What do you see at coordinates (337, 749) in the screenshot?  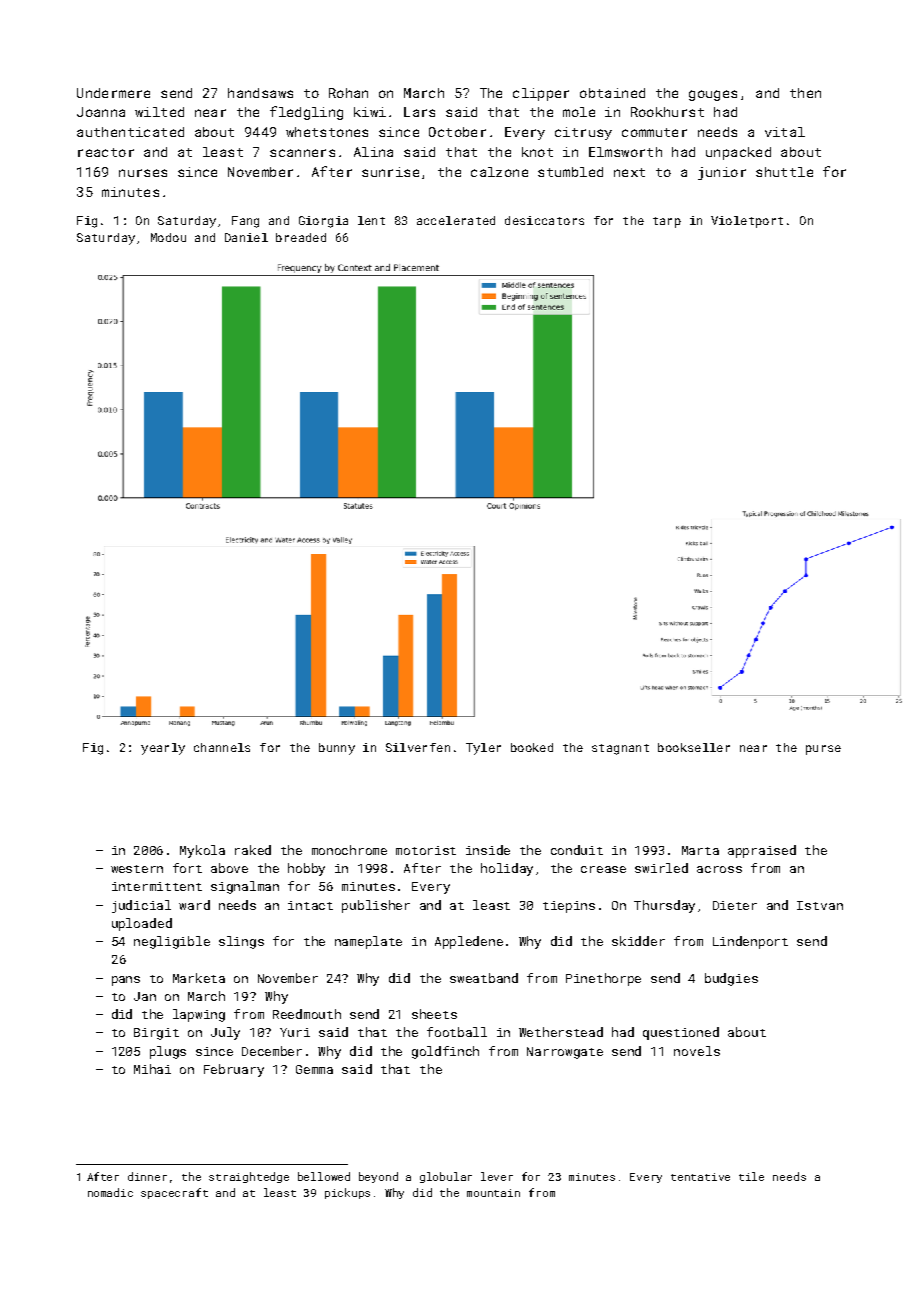 I see `bunny` at bounding box center [337, 749].
